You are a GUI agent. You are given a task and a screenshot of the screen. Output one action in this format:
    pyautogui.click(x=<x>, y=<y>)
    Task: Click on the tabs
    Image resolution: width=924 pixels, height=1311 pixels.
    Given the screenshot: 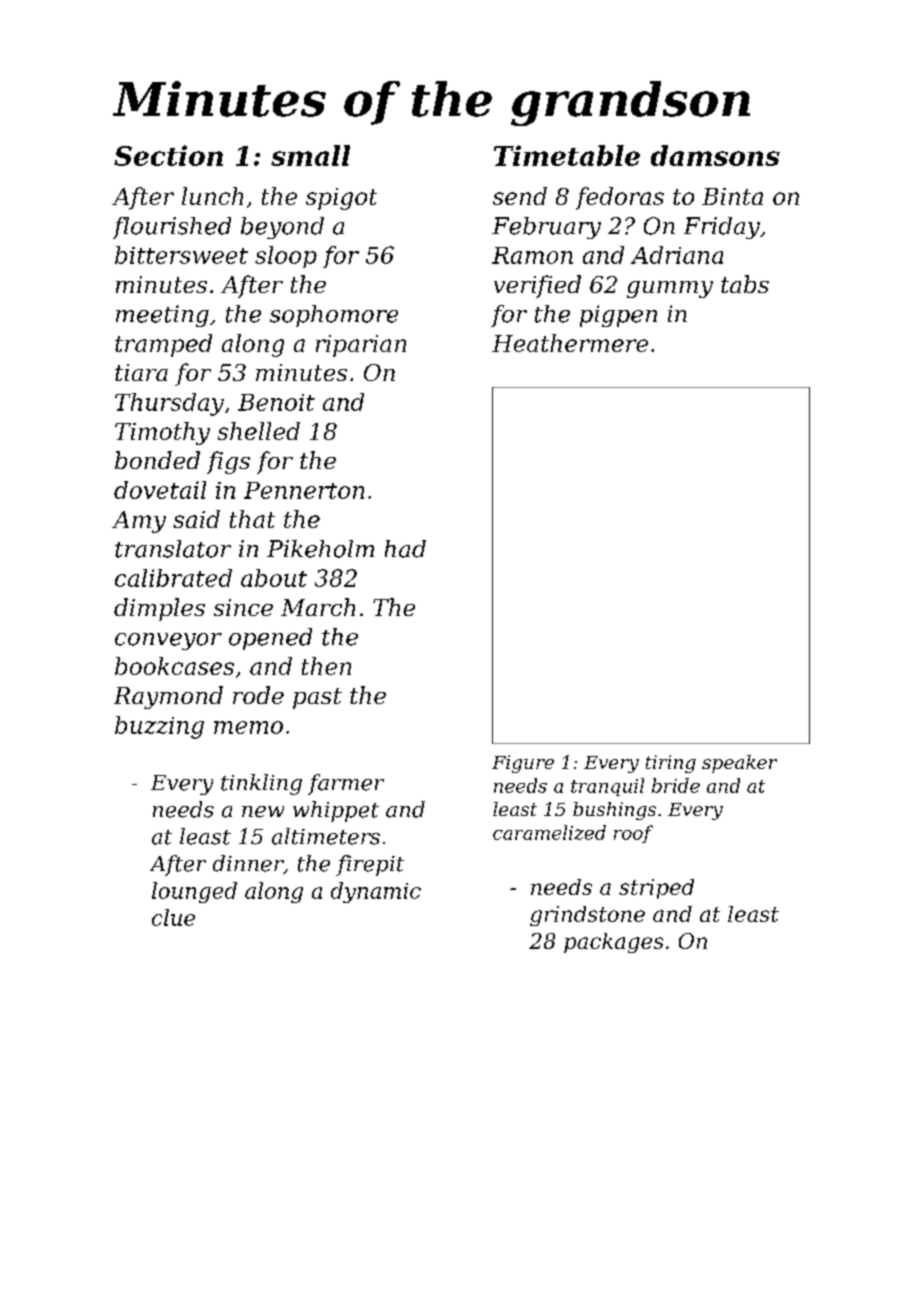 What is the action you would take?
    pyautogui.click(x=745, y=284)
